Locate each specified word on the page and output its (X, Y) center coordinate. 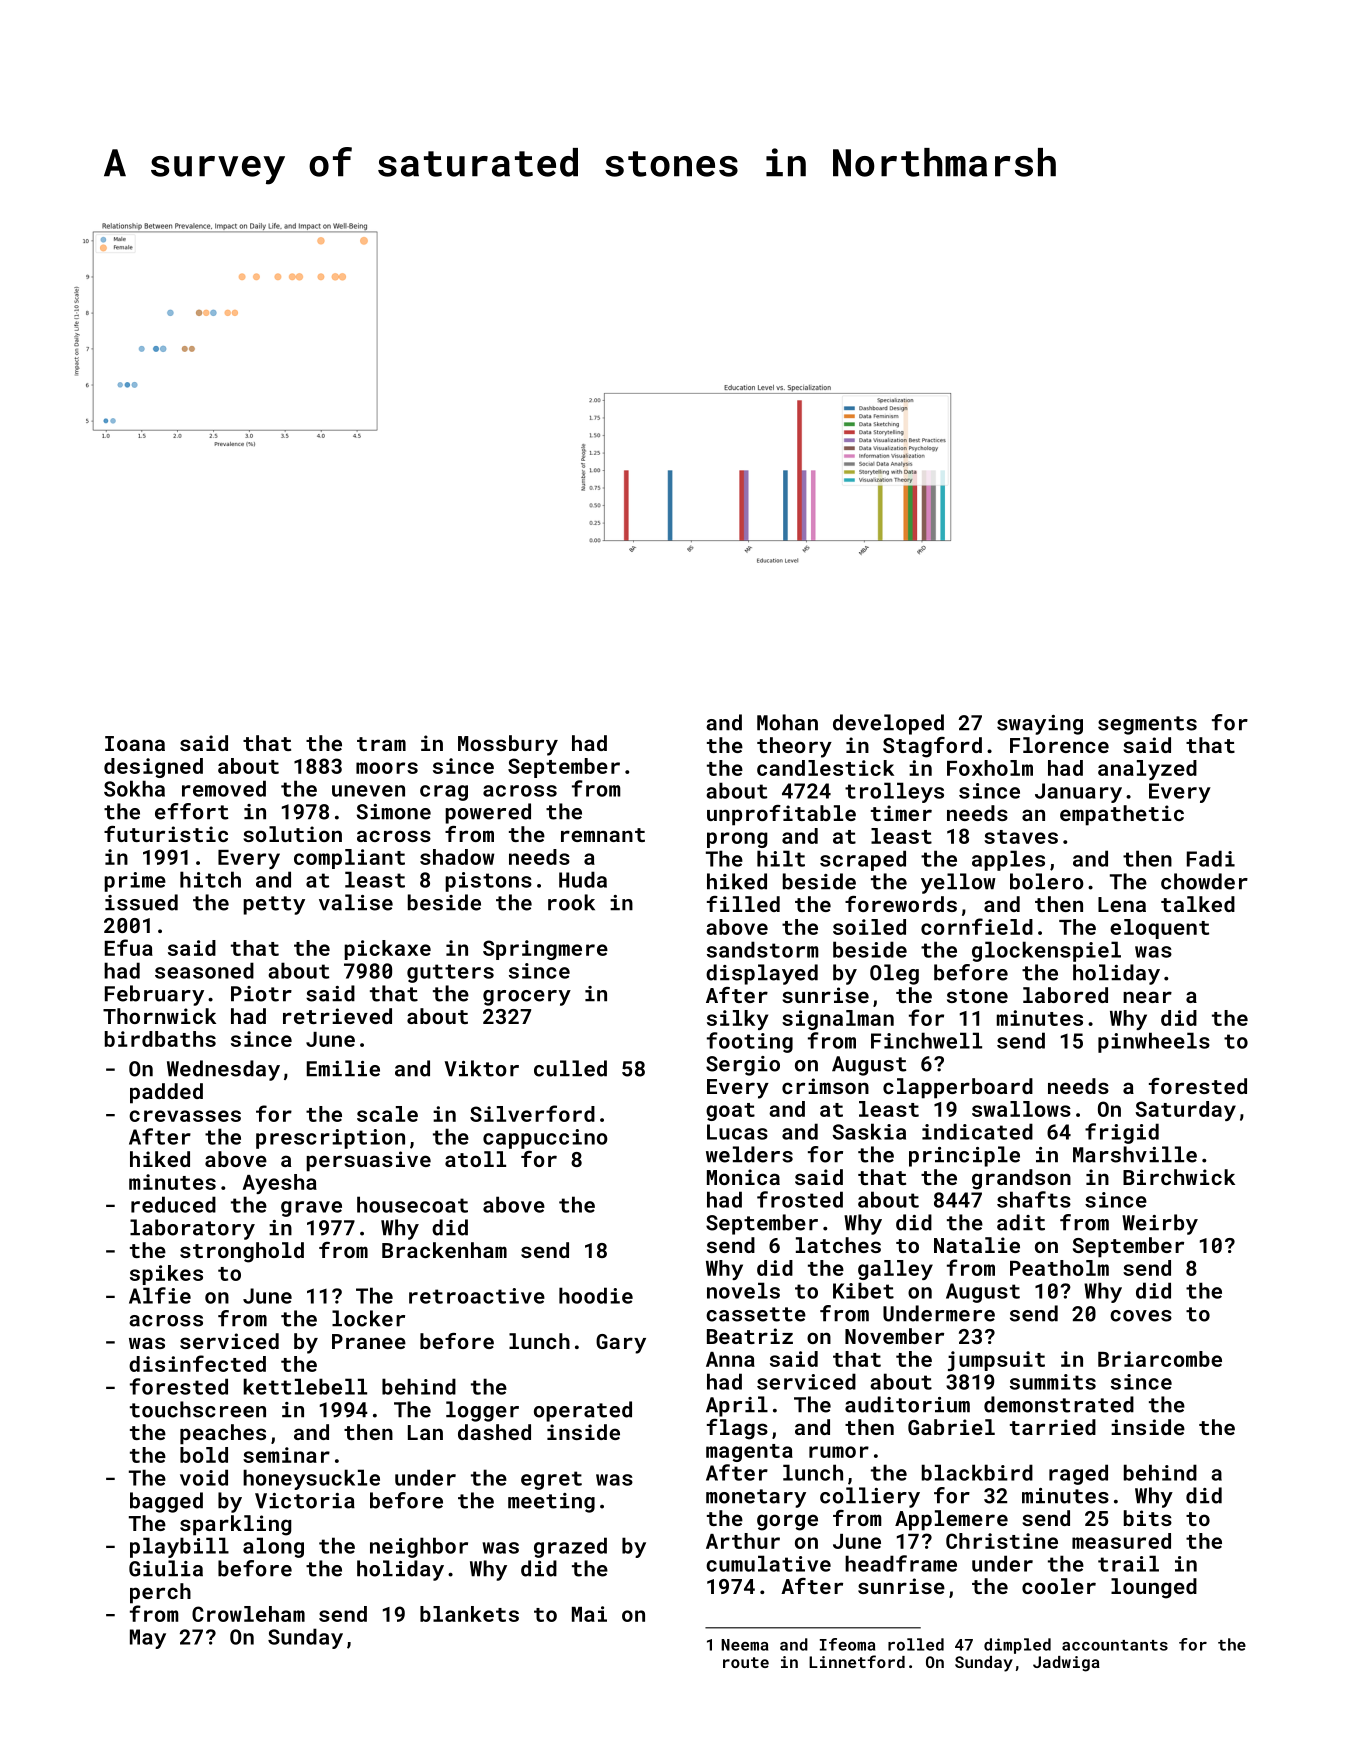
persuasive (368, 1161)
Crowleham (248, 1614)
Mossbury (508, 745)
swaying (1040, 725)
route (746, 1662)
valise (356, 902)
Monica (743, 1177)
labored (1065, 995)
